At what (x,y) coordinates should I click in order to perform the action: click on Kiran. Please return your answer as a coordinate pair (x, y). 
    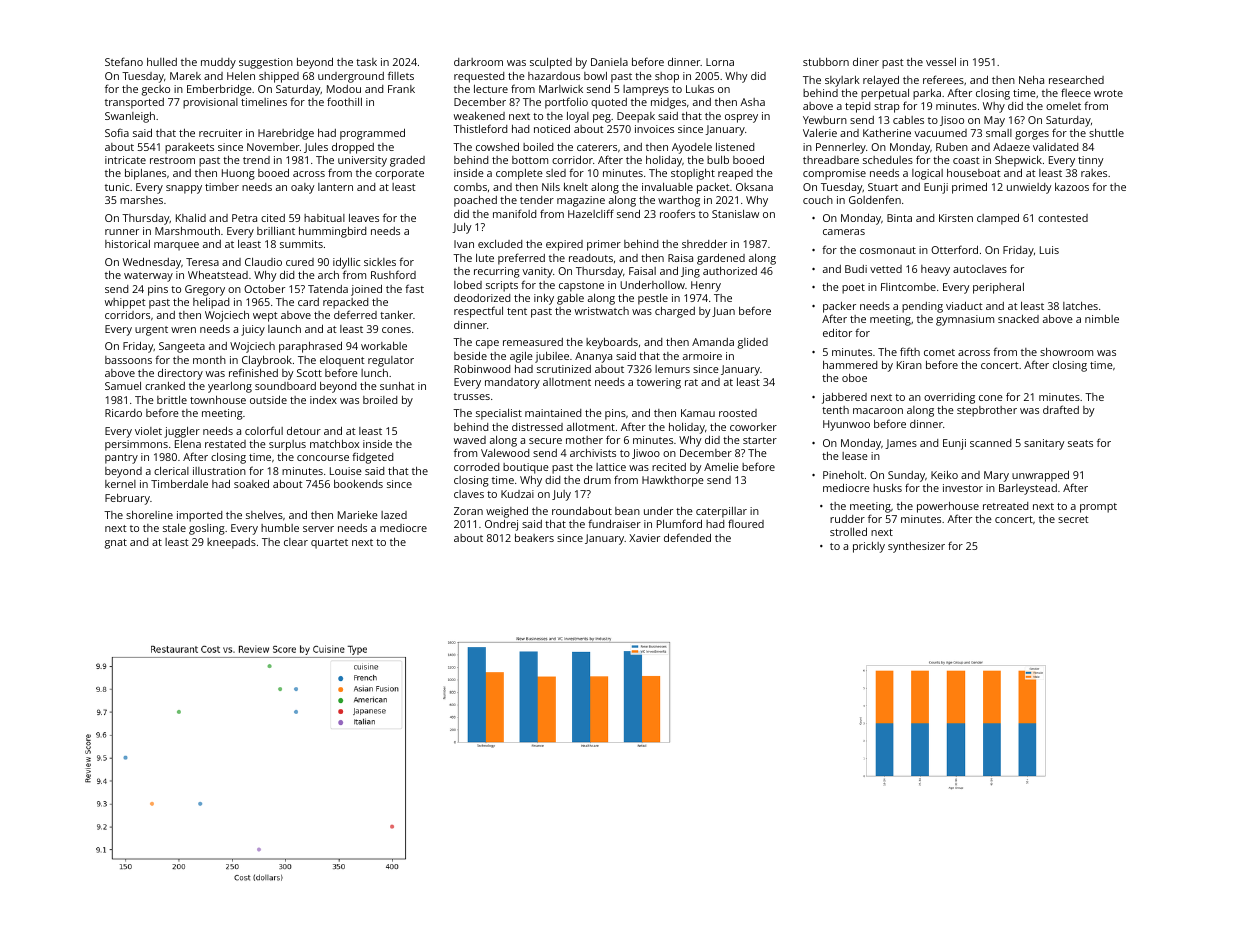
    Looking at the image, I should click on (909, 365).
